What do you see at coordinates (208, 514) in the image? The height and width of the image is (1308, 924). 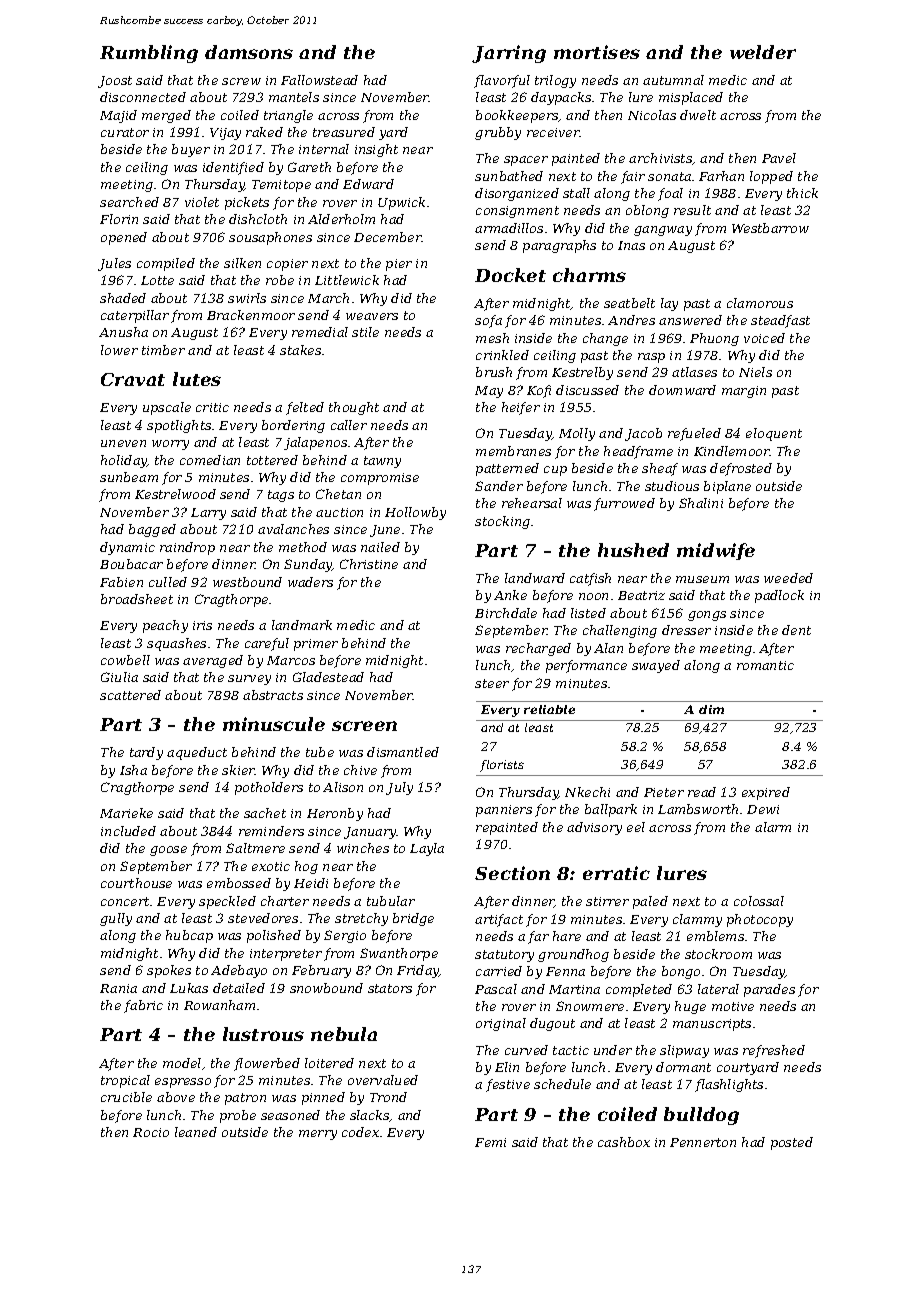 I see `Larry` at bounding box center [208, 514].
